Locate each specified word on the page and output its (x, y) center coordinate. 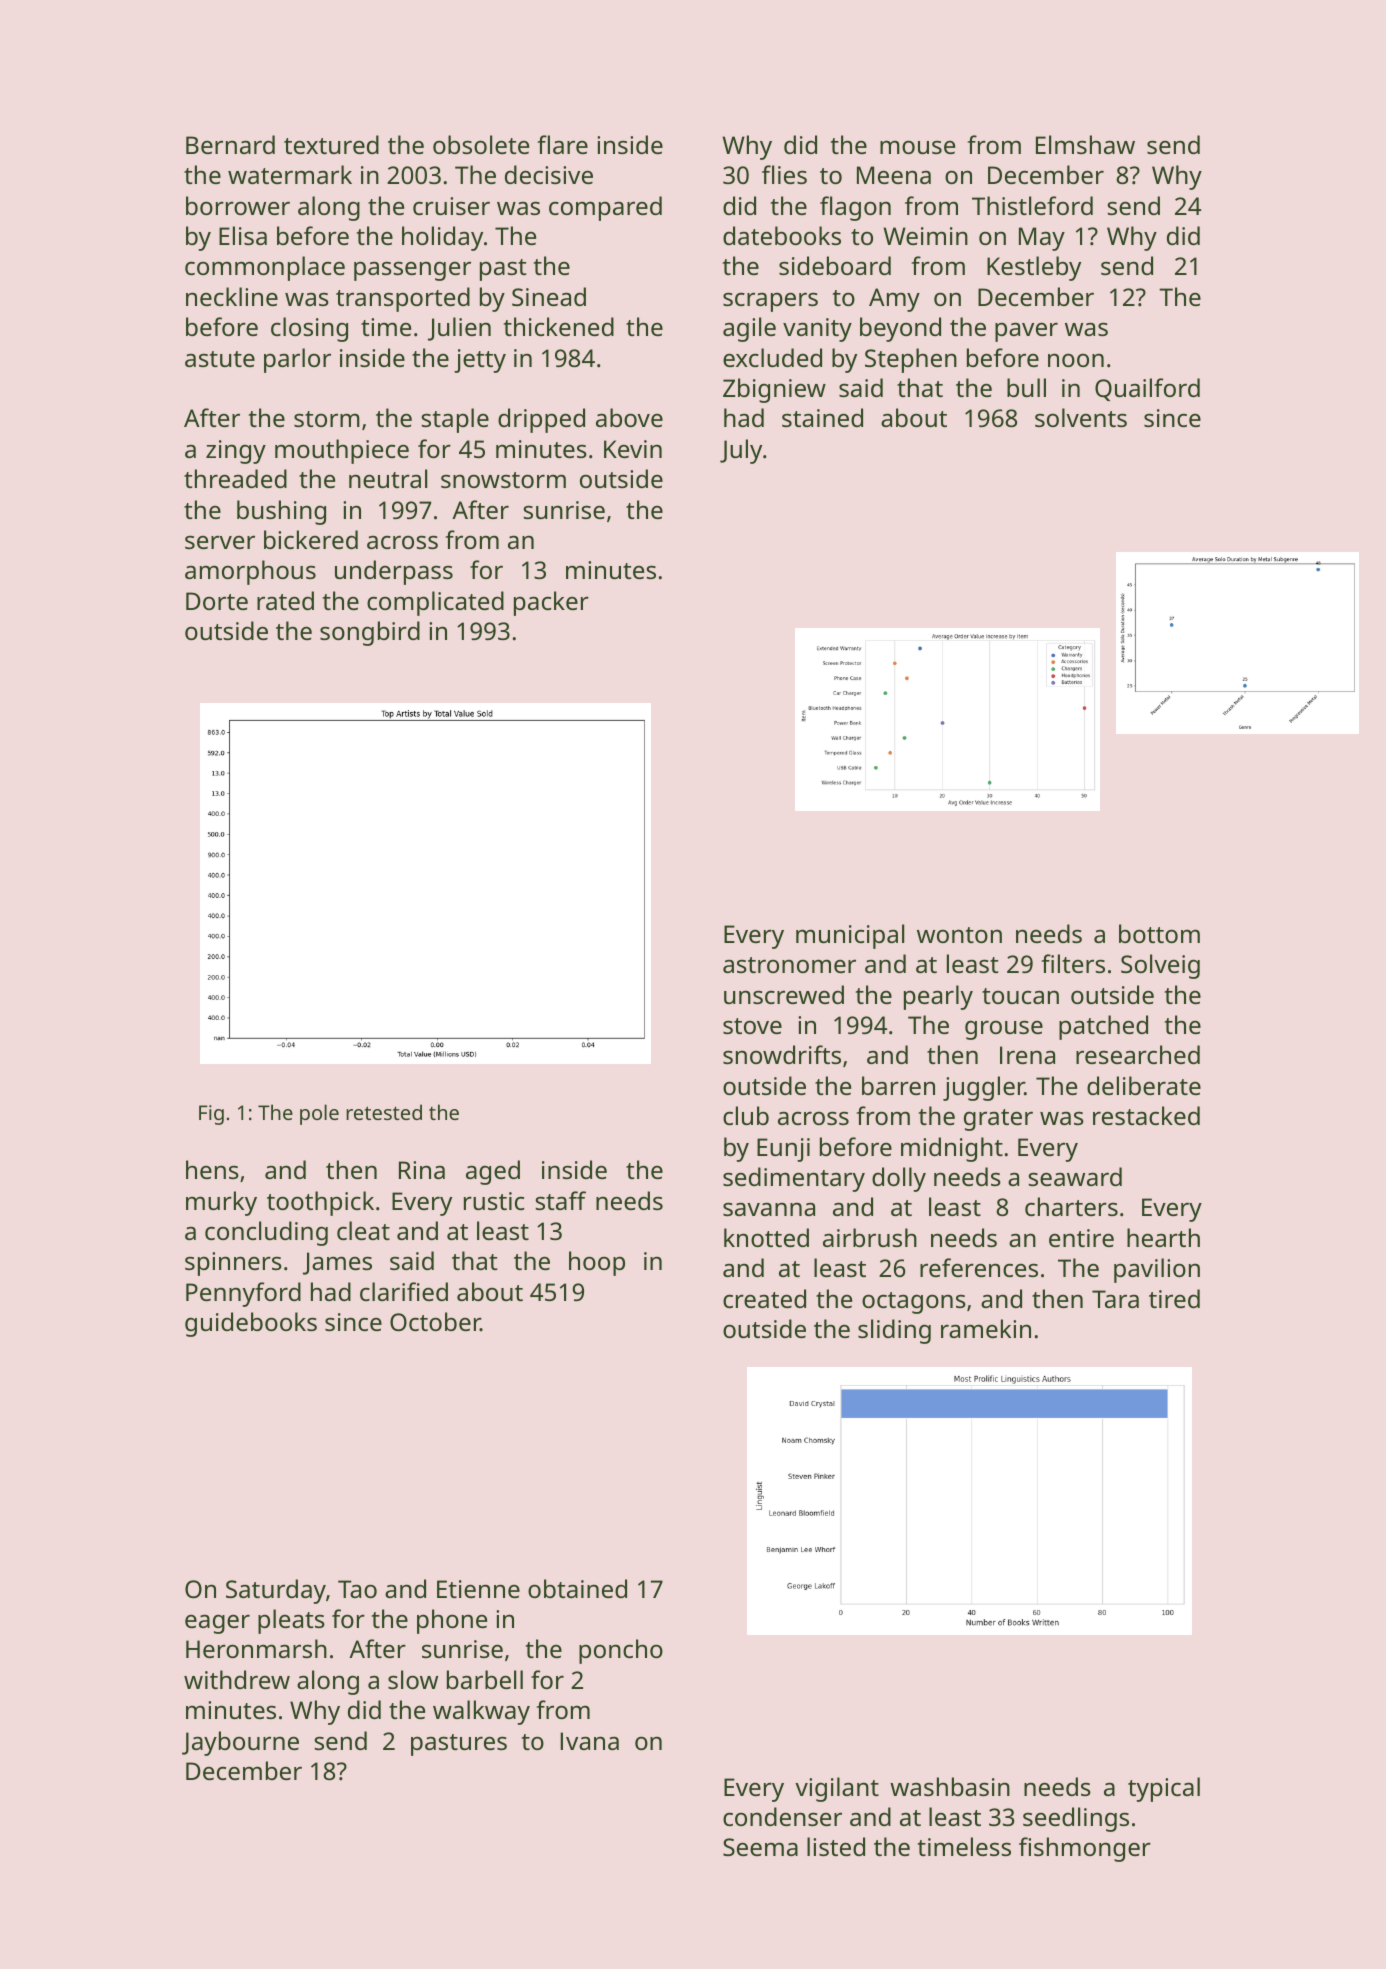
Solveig (1160, 966)
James (337, 1263)
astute (220, 359)
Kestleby (1034, 268)
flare (563, 144)
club (746, 1115)
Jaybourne (240, 1743)
